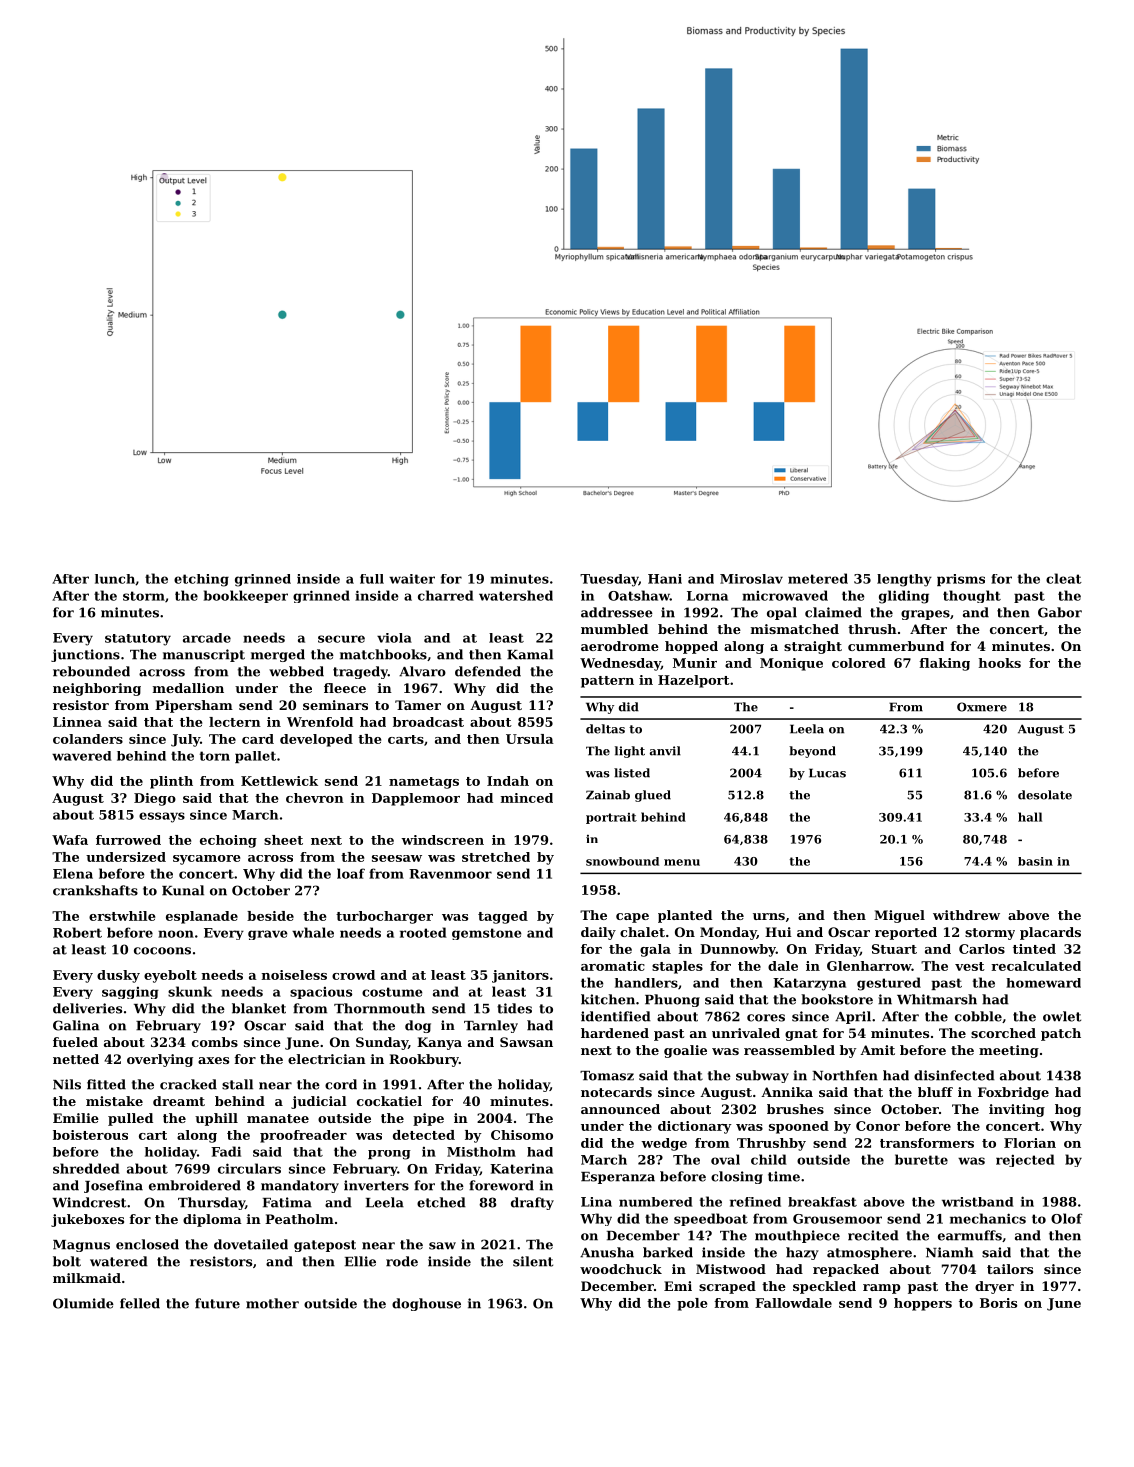 Image resolution: width=1134 pixels, height=1467 pixels. What do you see at coordinates (1030, 817) in the page?
I see `hall` at bounding box center [1030, 817].
